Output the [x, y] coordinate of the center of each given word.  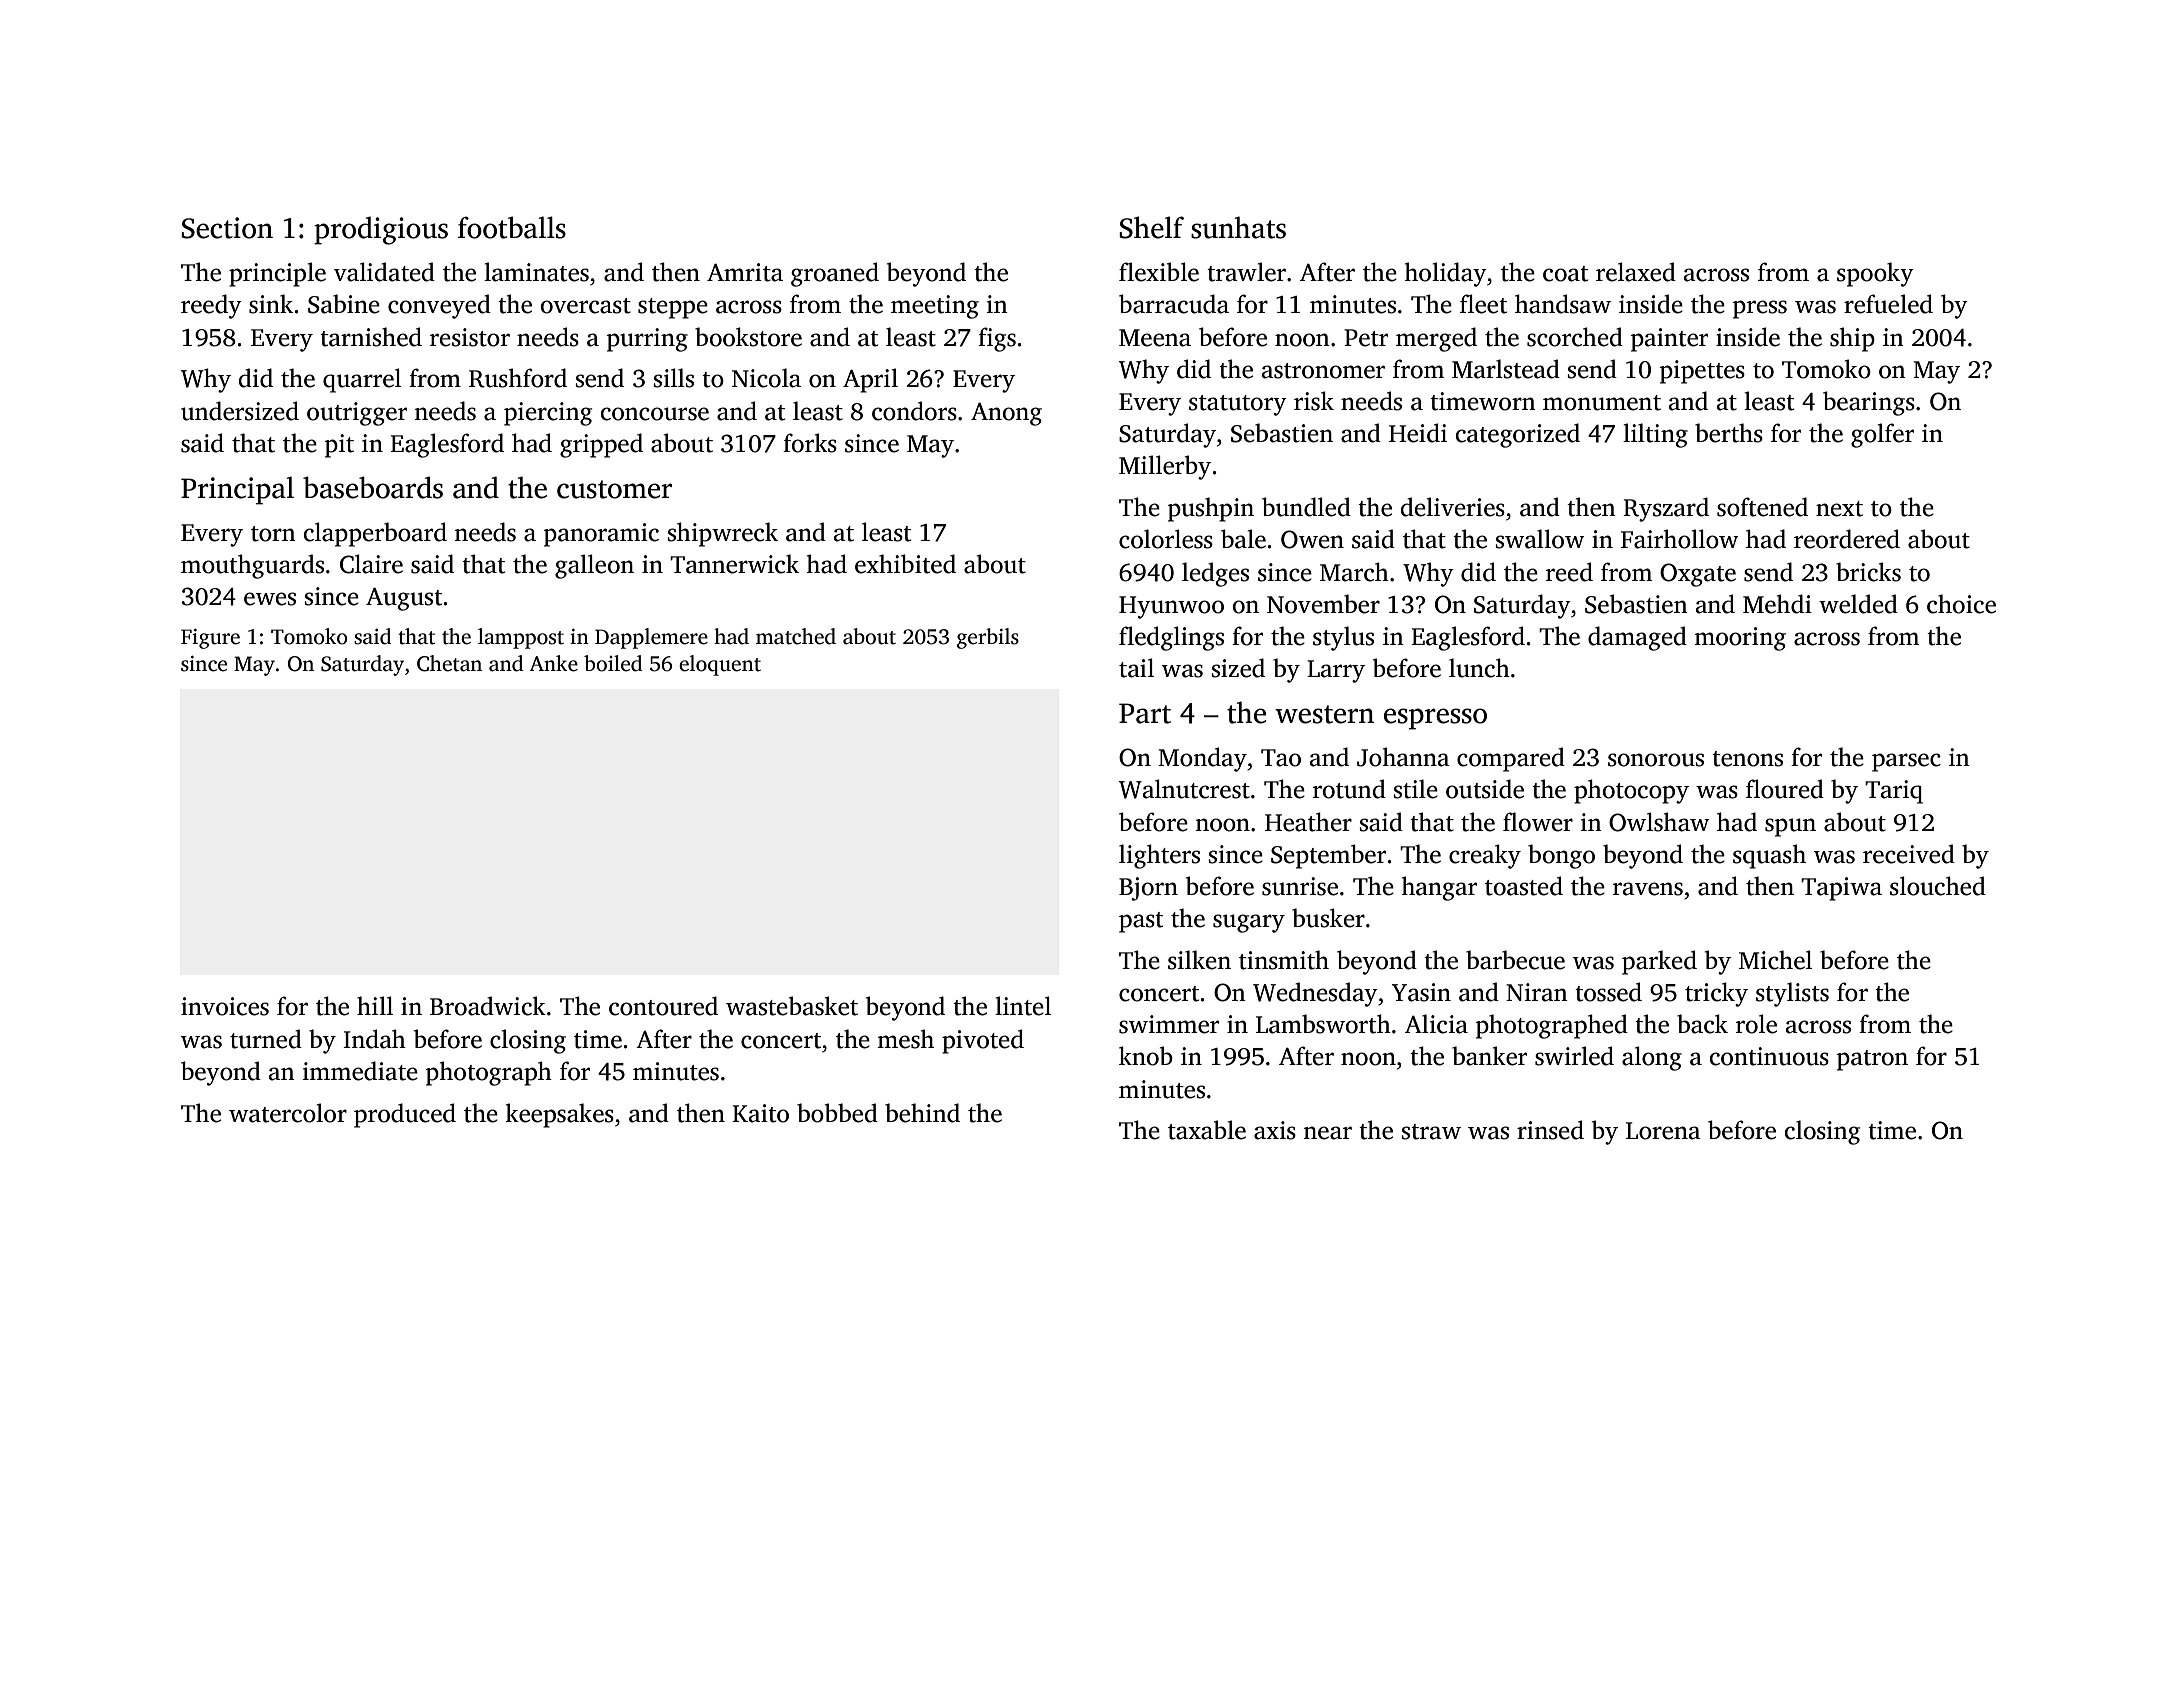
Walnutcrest [1184, 789]
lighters [1159, 856]
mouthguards [252, 566]
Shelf [1151, 227]
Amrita [745, 272]
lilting [1655, 435]
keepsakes [559, 1115]
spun [1790, 827]
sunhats [1238, 227]
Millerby [1165, 467]
